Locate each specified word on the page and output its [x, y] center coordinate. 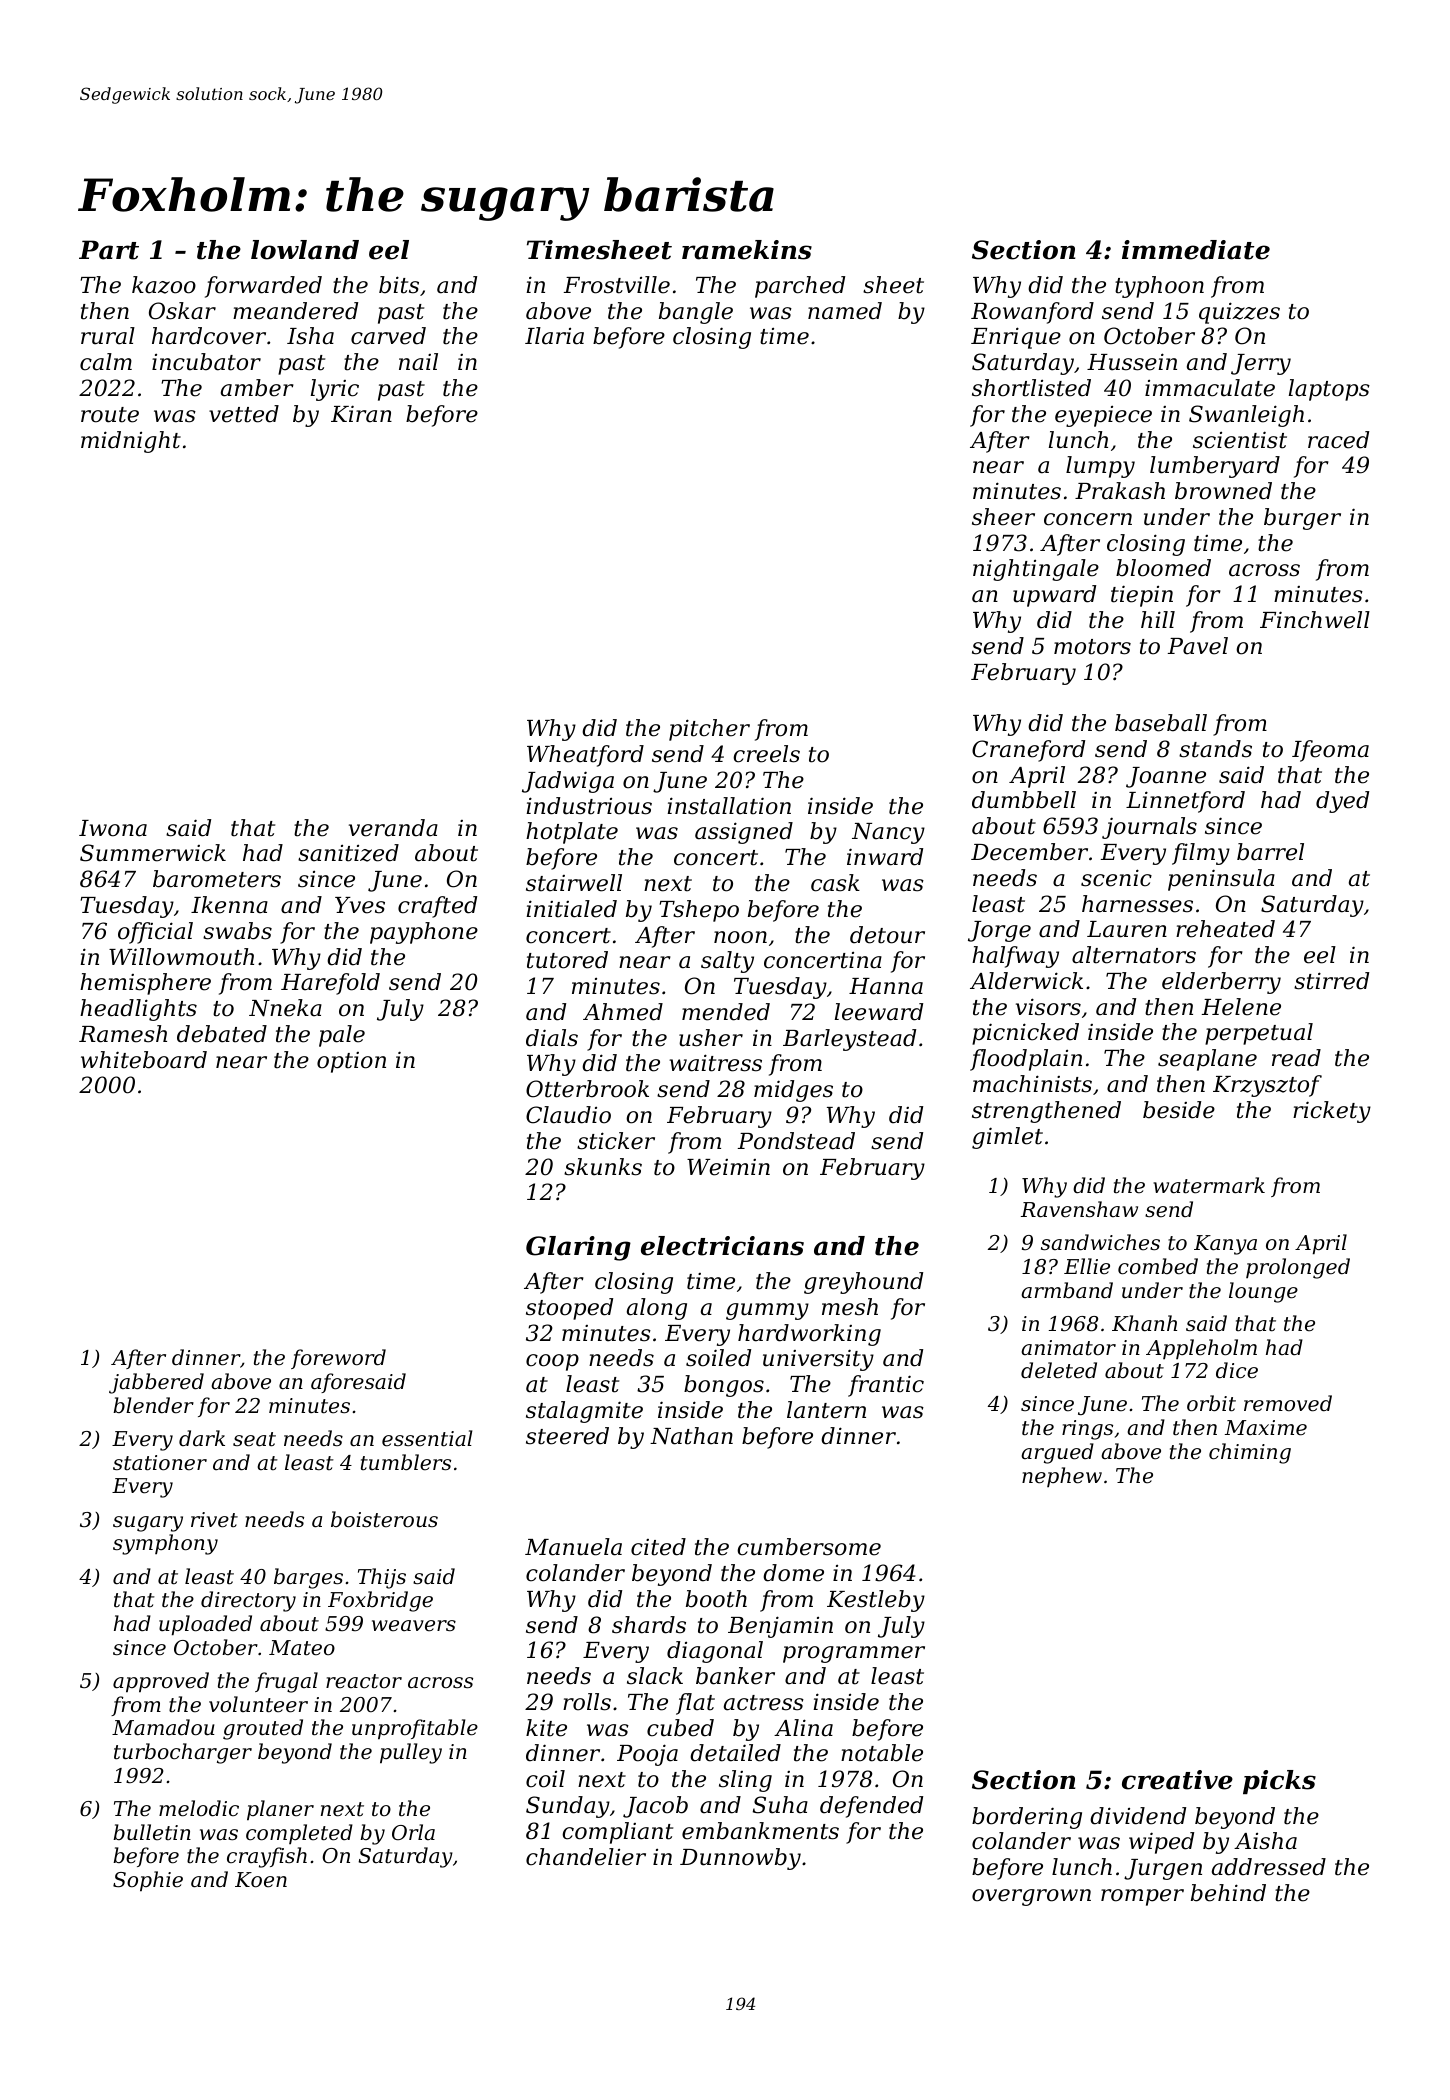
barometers [217, 879]
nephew [1062, 1477]
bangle [696, 313]
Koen [261, 1880]
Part [109, 250]
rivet [214, 1520]
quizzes [1239, 313]
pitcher [709, 730]
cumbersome [809, 1547]
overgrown [1031, 1897]
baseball [1161, 723]
